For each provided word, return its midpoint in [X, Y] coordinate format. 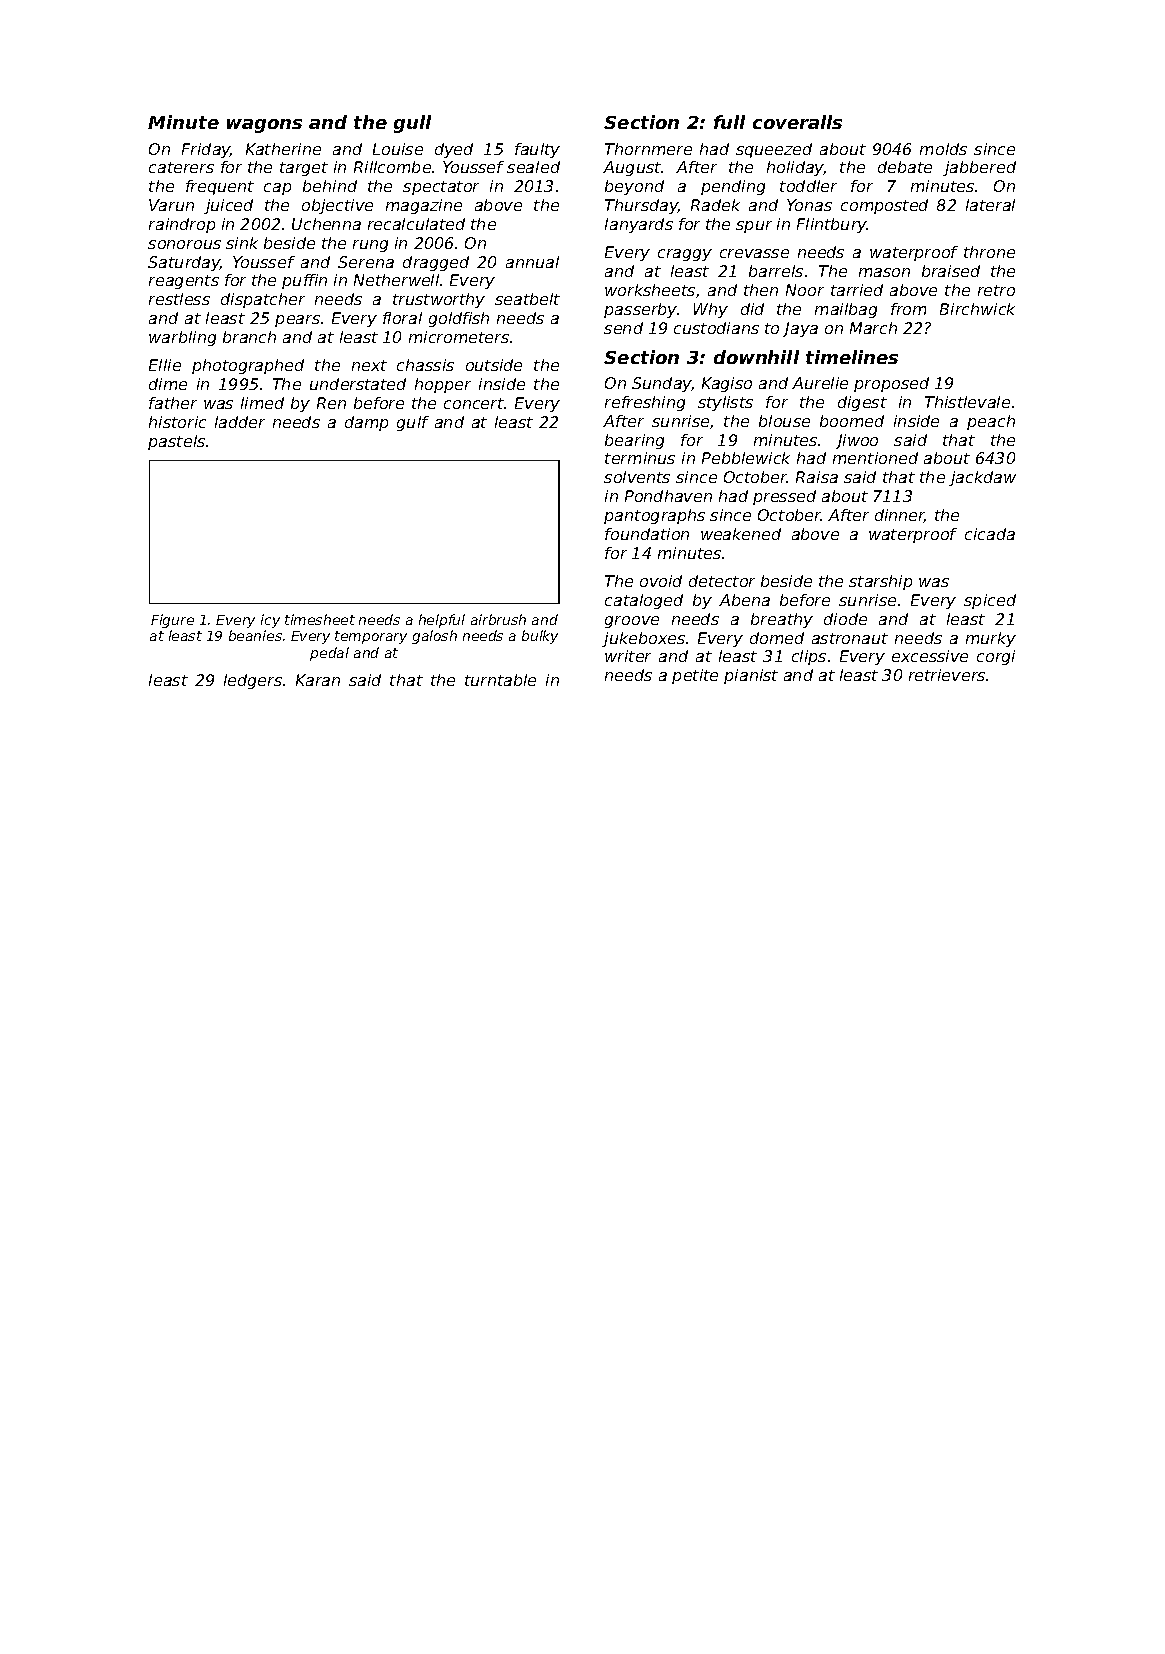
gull [412, 124]
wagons [264, 126]
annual [532, 262]
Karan [318, 680]
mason [884, 272]
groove [632, 622]
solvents [637, 477]
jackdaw [982, 478]
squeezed [774, 150]
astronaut [850, 638]
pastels [176, 442]
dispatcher [263, 300]
